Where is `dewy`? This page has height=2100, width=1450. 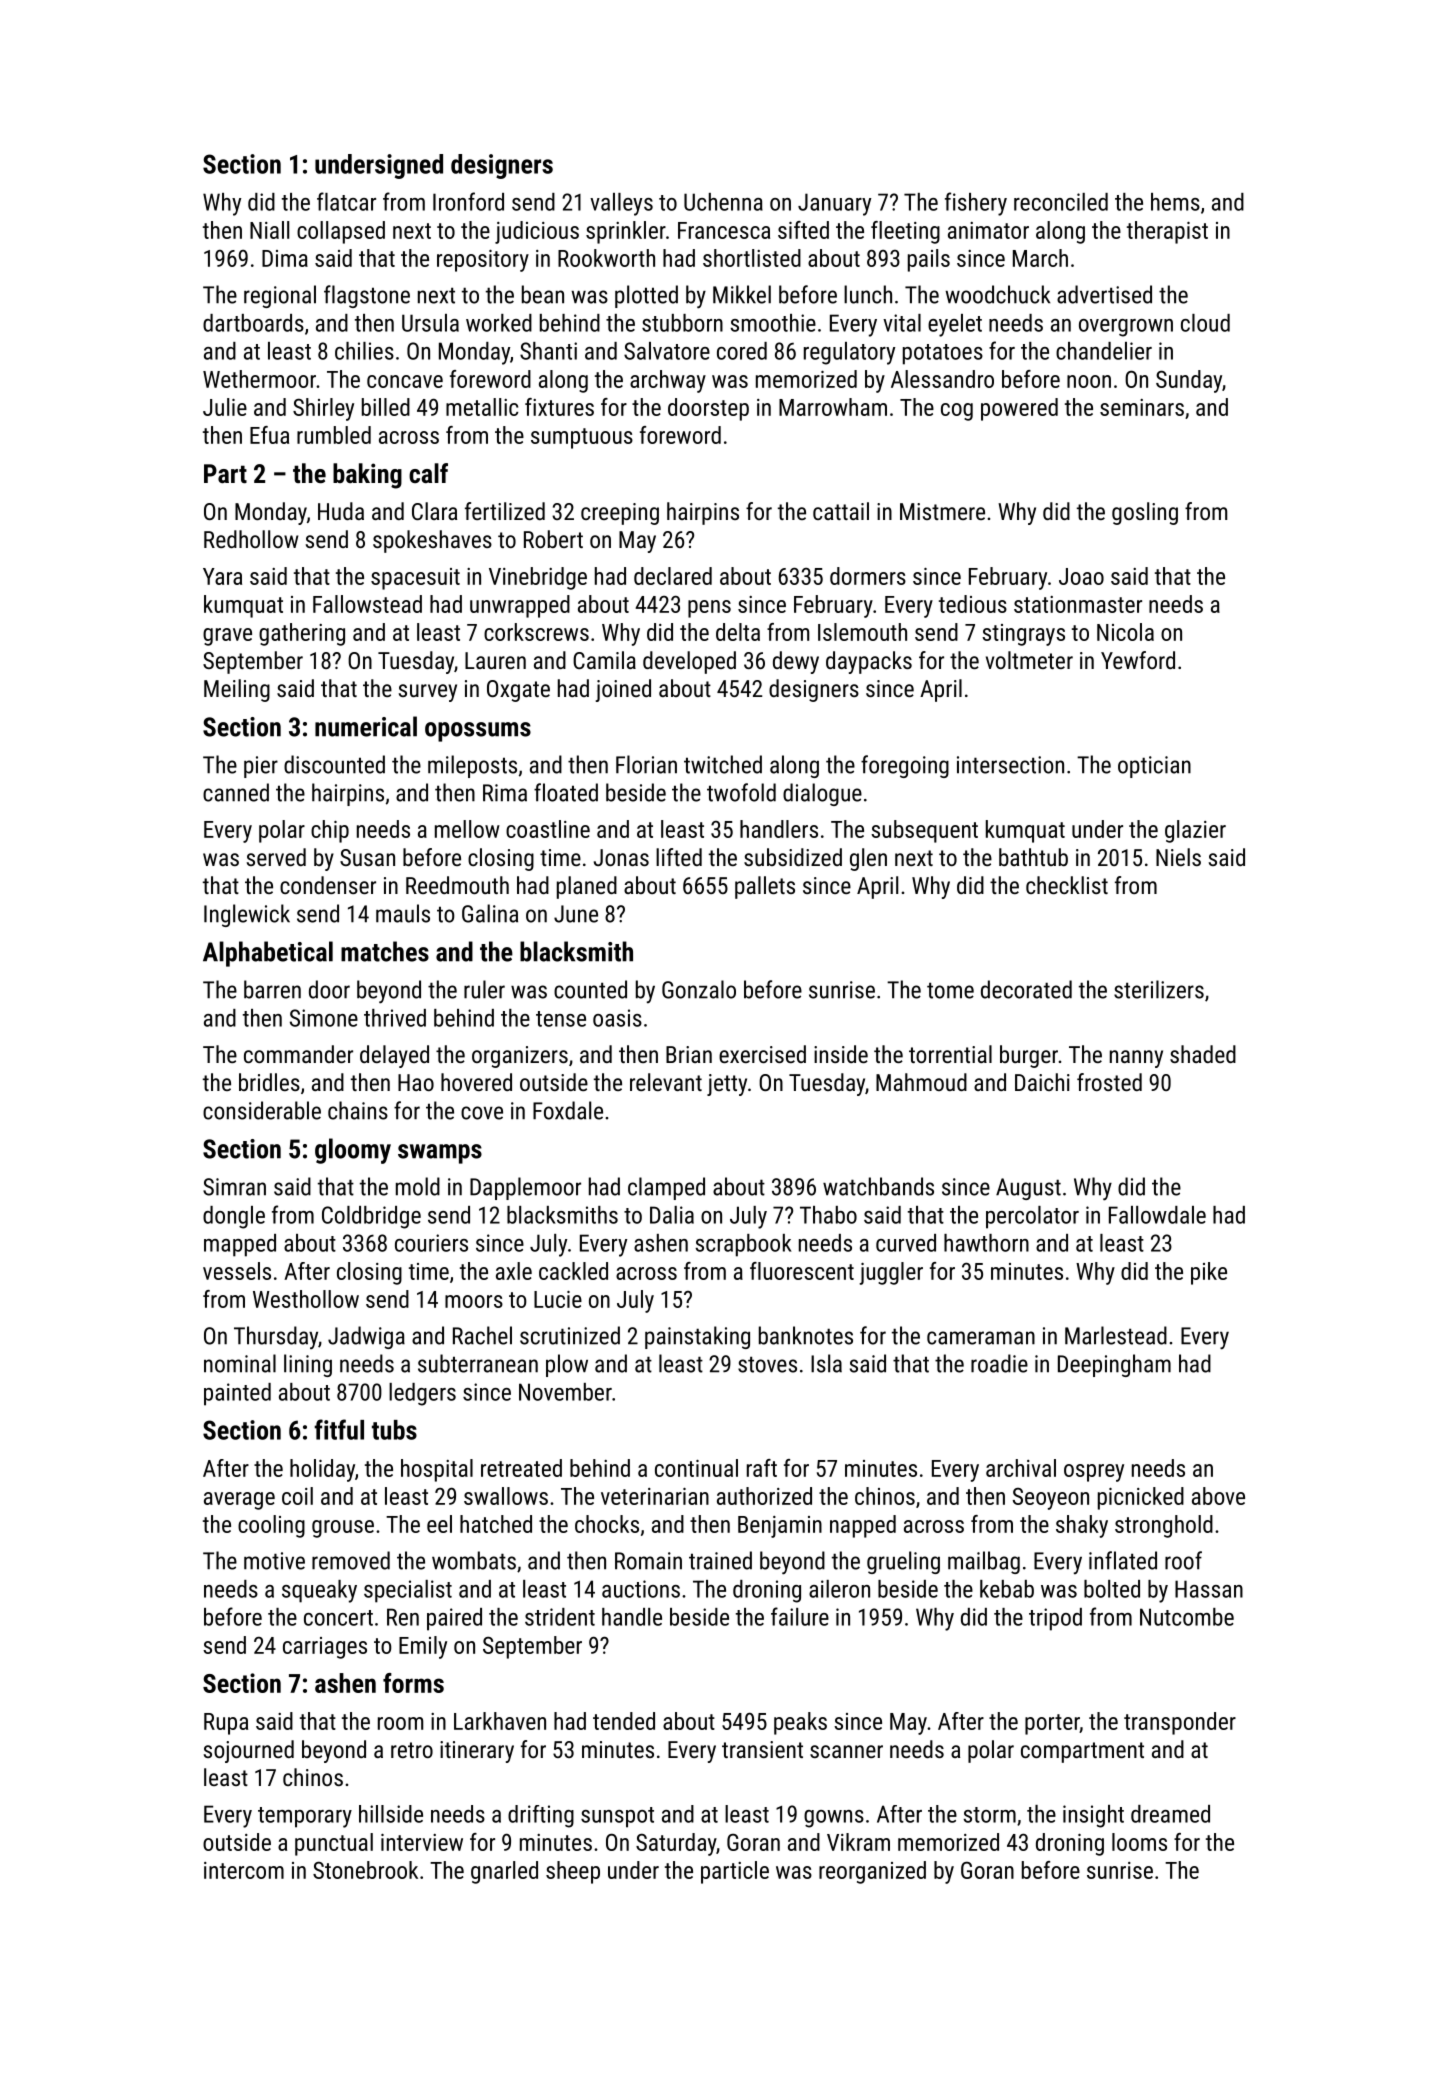
dewy is located at coordinates (796, 662).
